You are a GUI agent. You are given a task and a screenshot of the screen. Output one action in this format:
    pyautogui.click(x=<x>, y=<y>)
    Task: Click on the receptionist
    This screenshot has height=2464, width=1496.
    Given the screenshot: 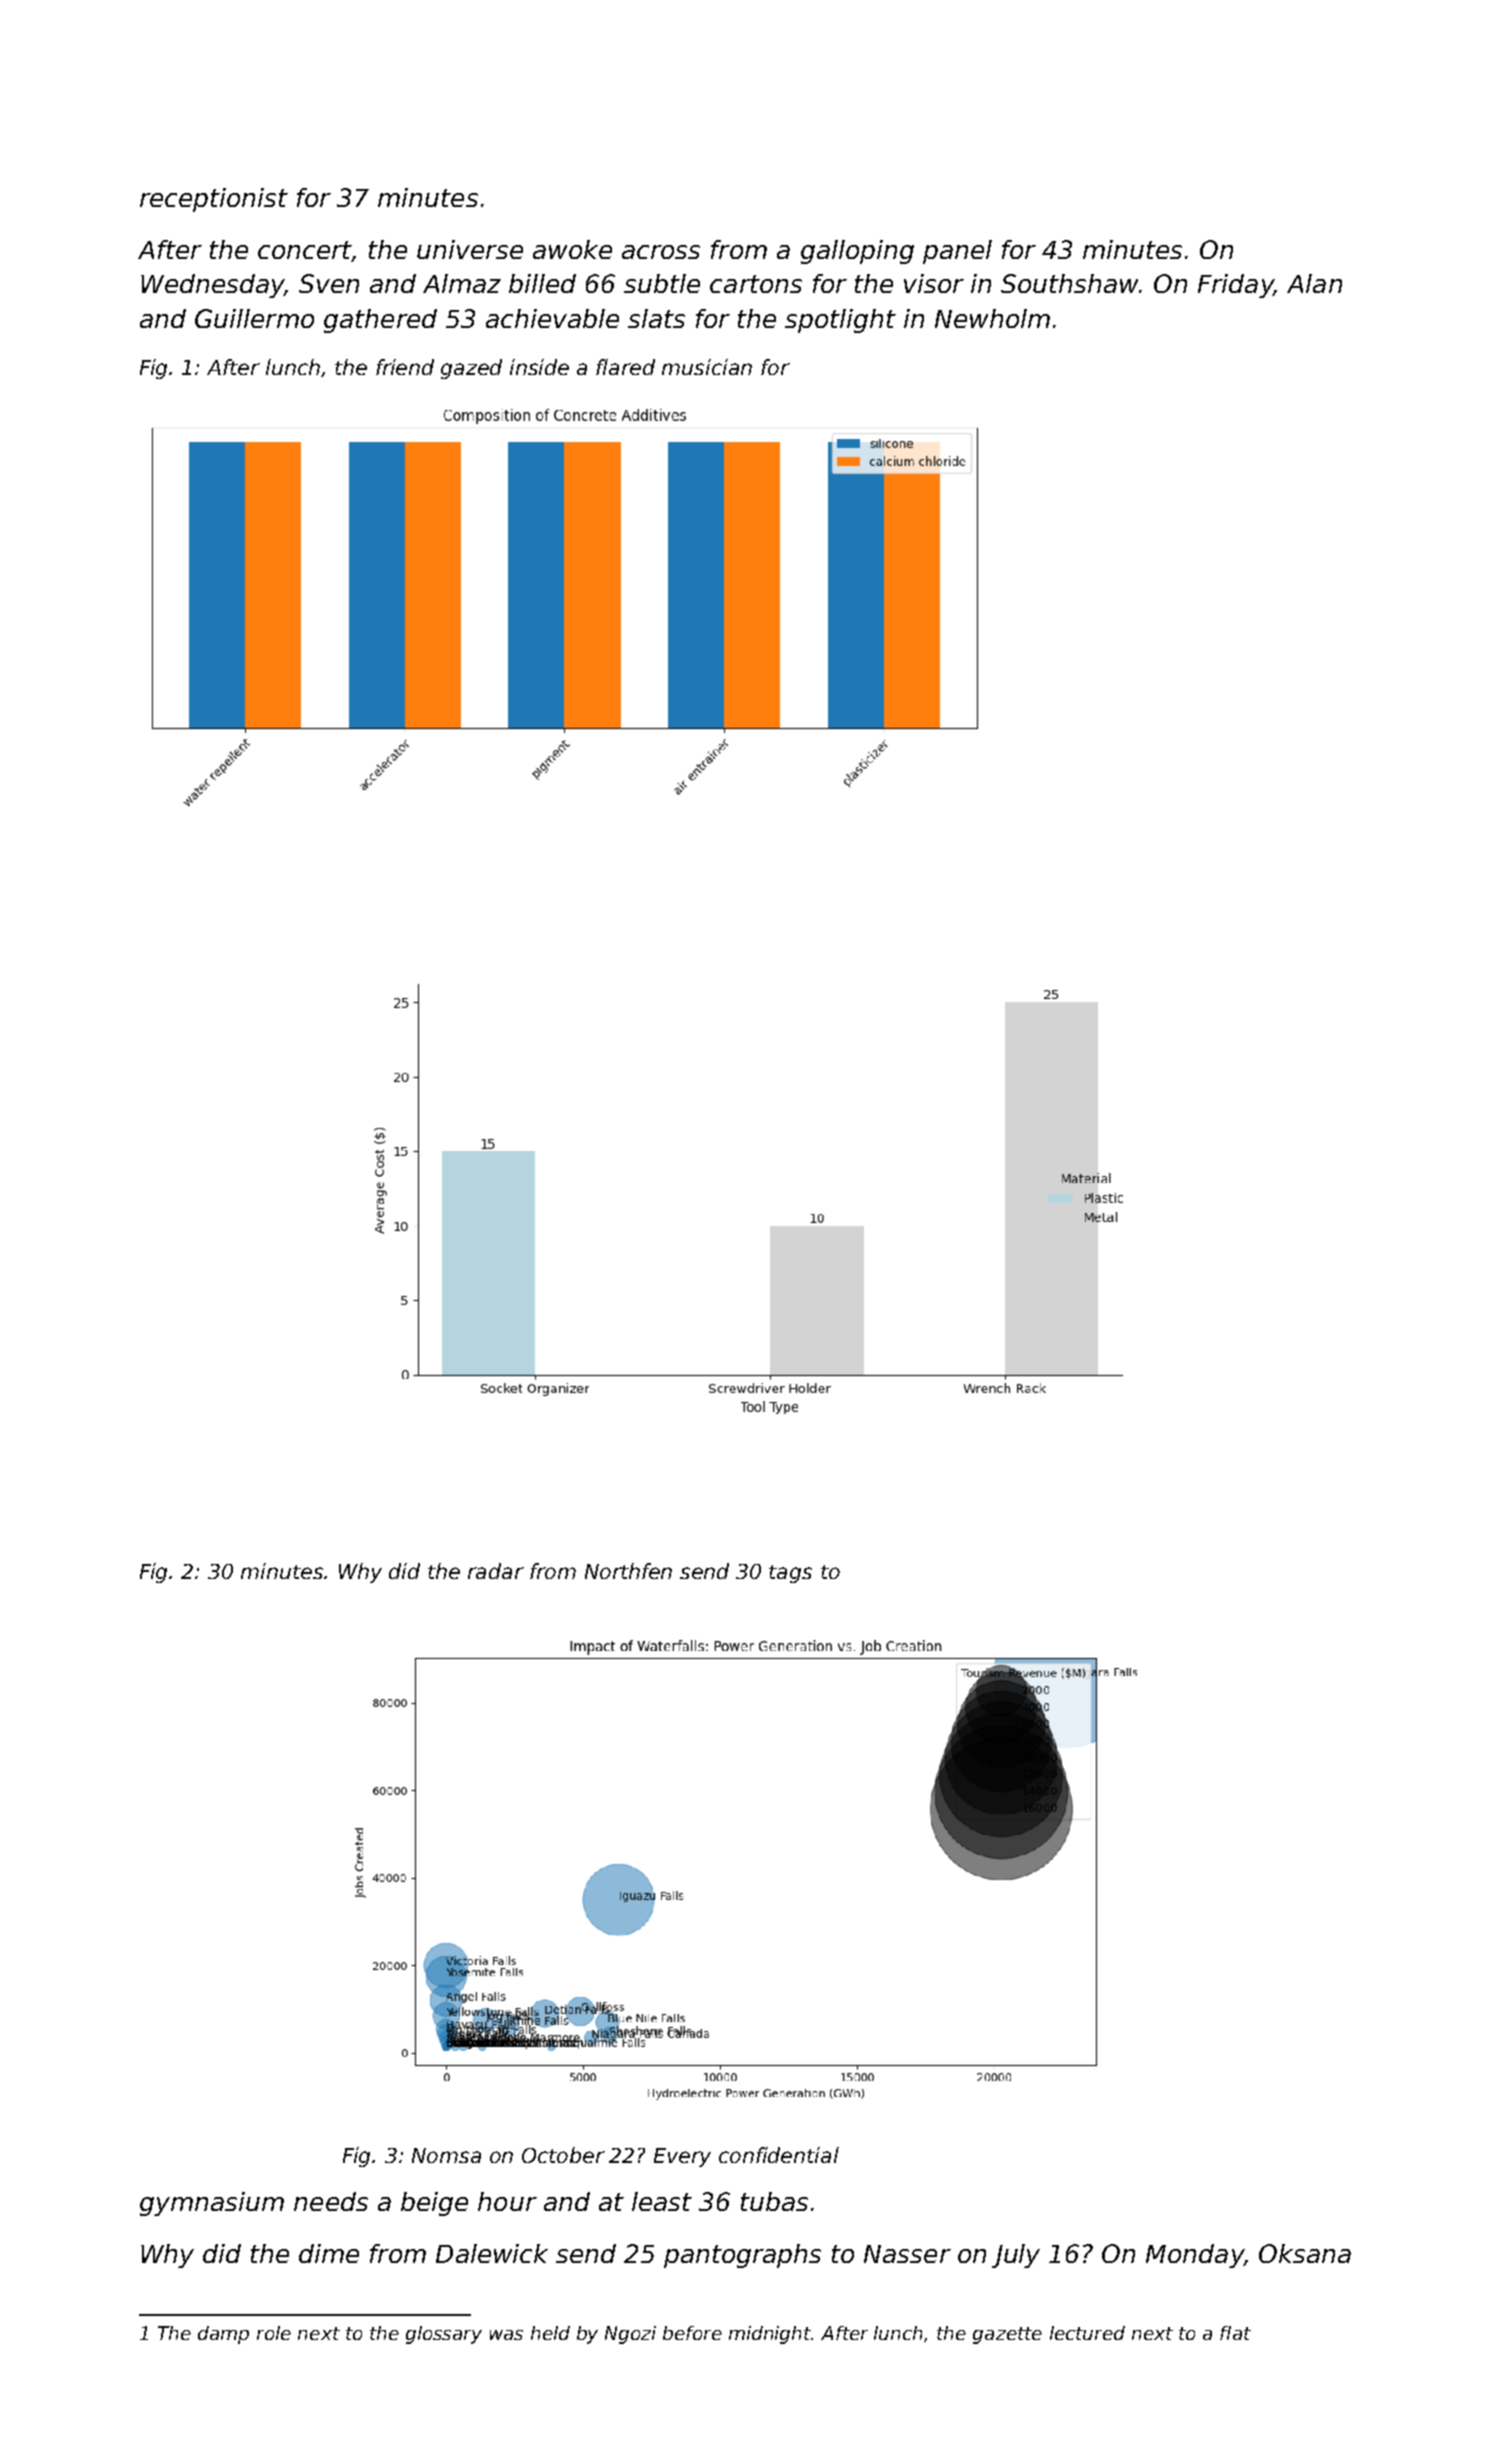 What is the action you would take?
    pyautogui.click(x=214, y=200)
